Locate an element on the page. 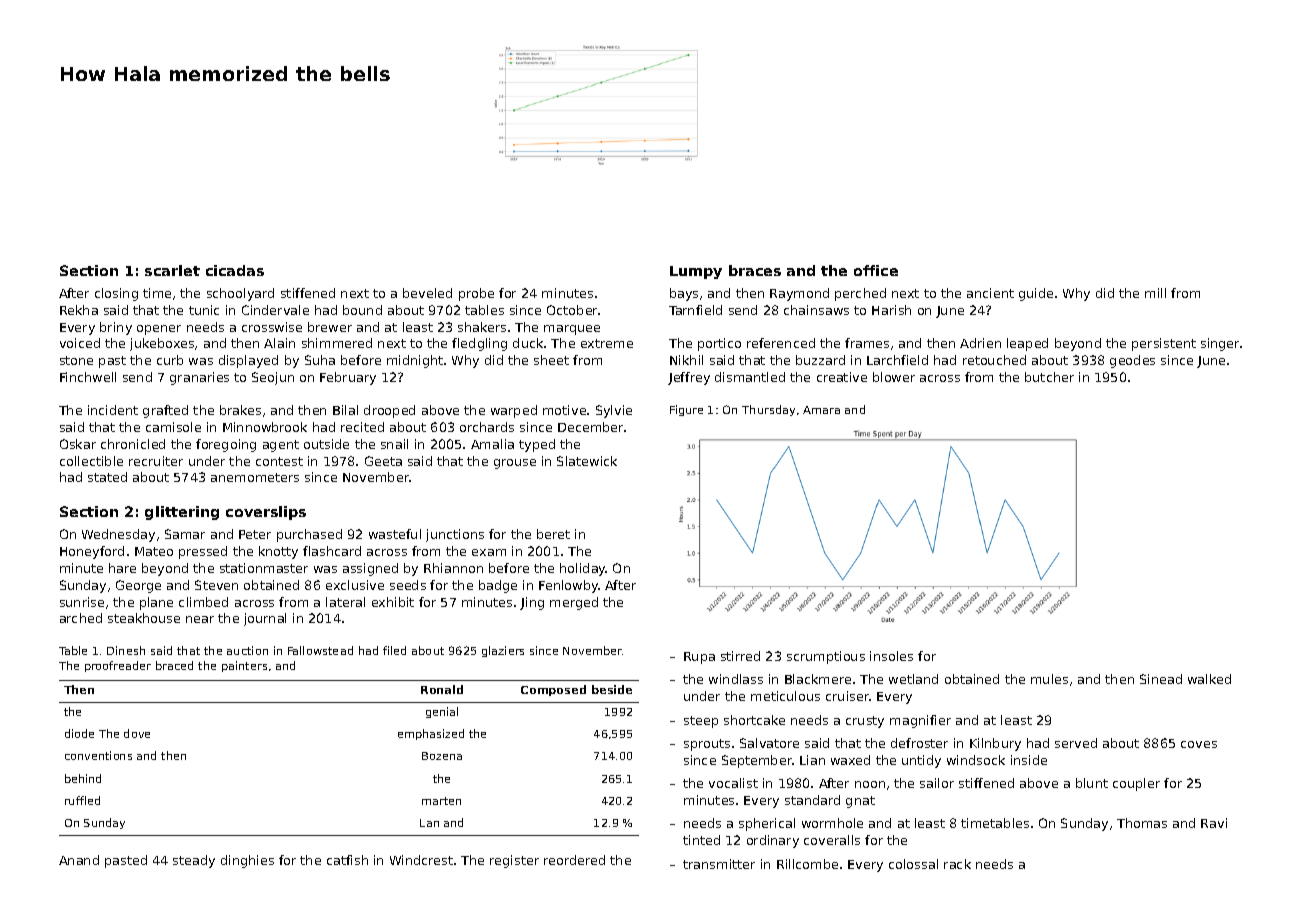 The height and width of the image is (924, 1308). walked is located at coordinates (1209, 679).
